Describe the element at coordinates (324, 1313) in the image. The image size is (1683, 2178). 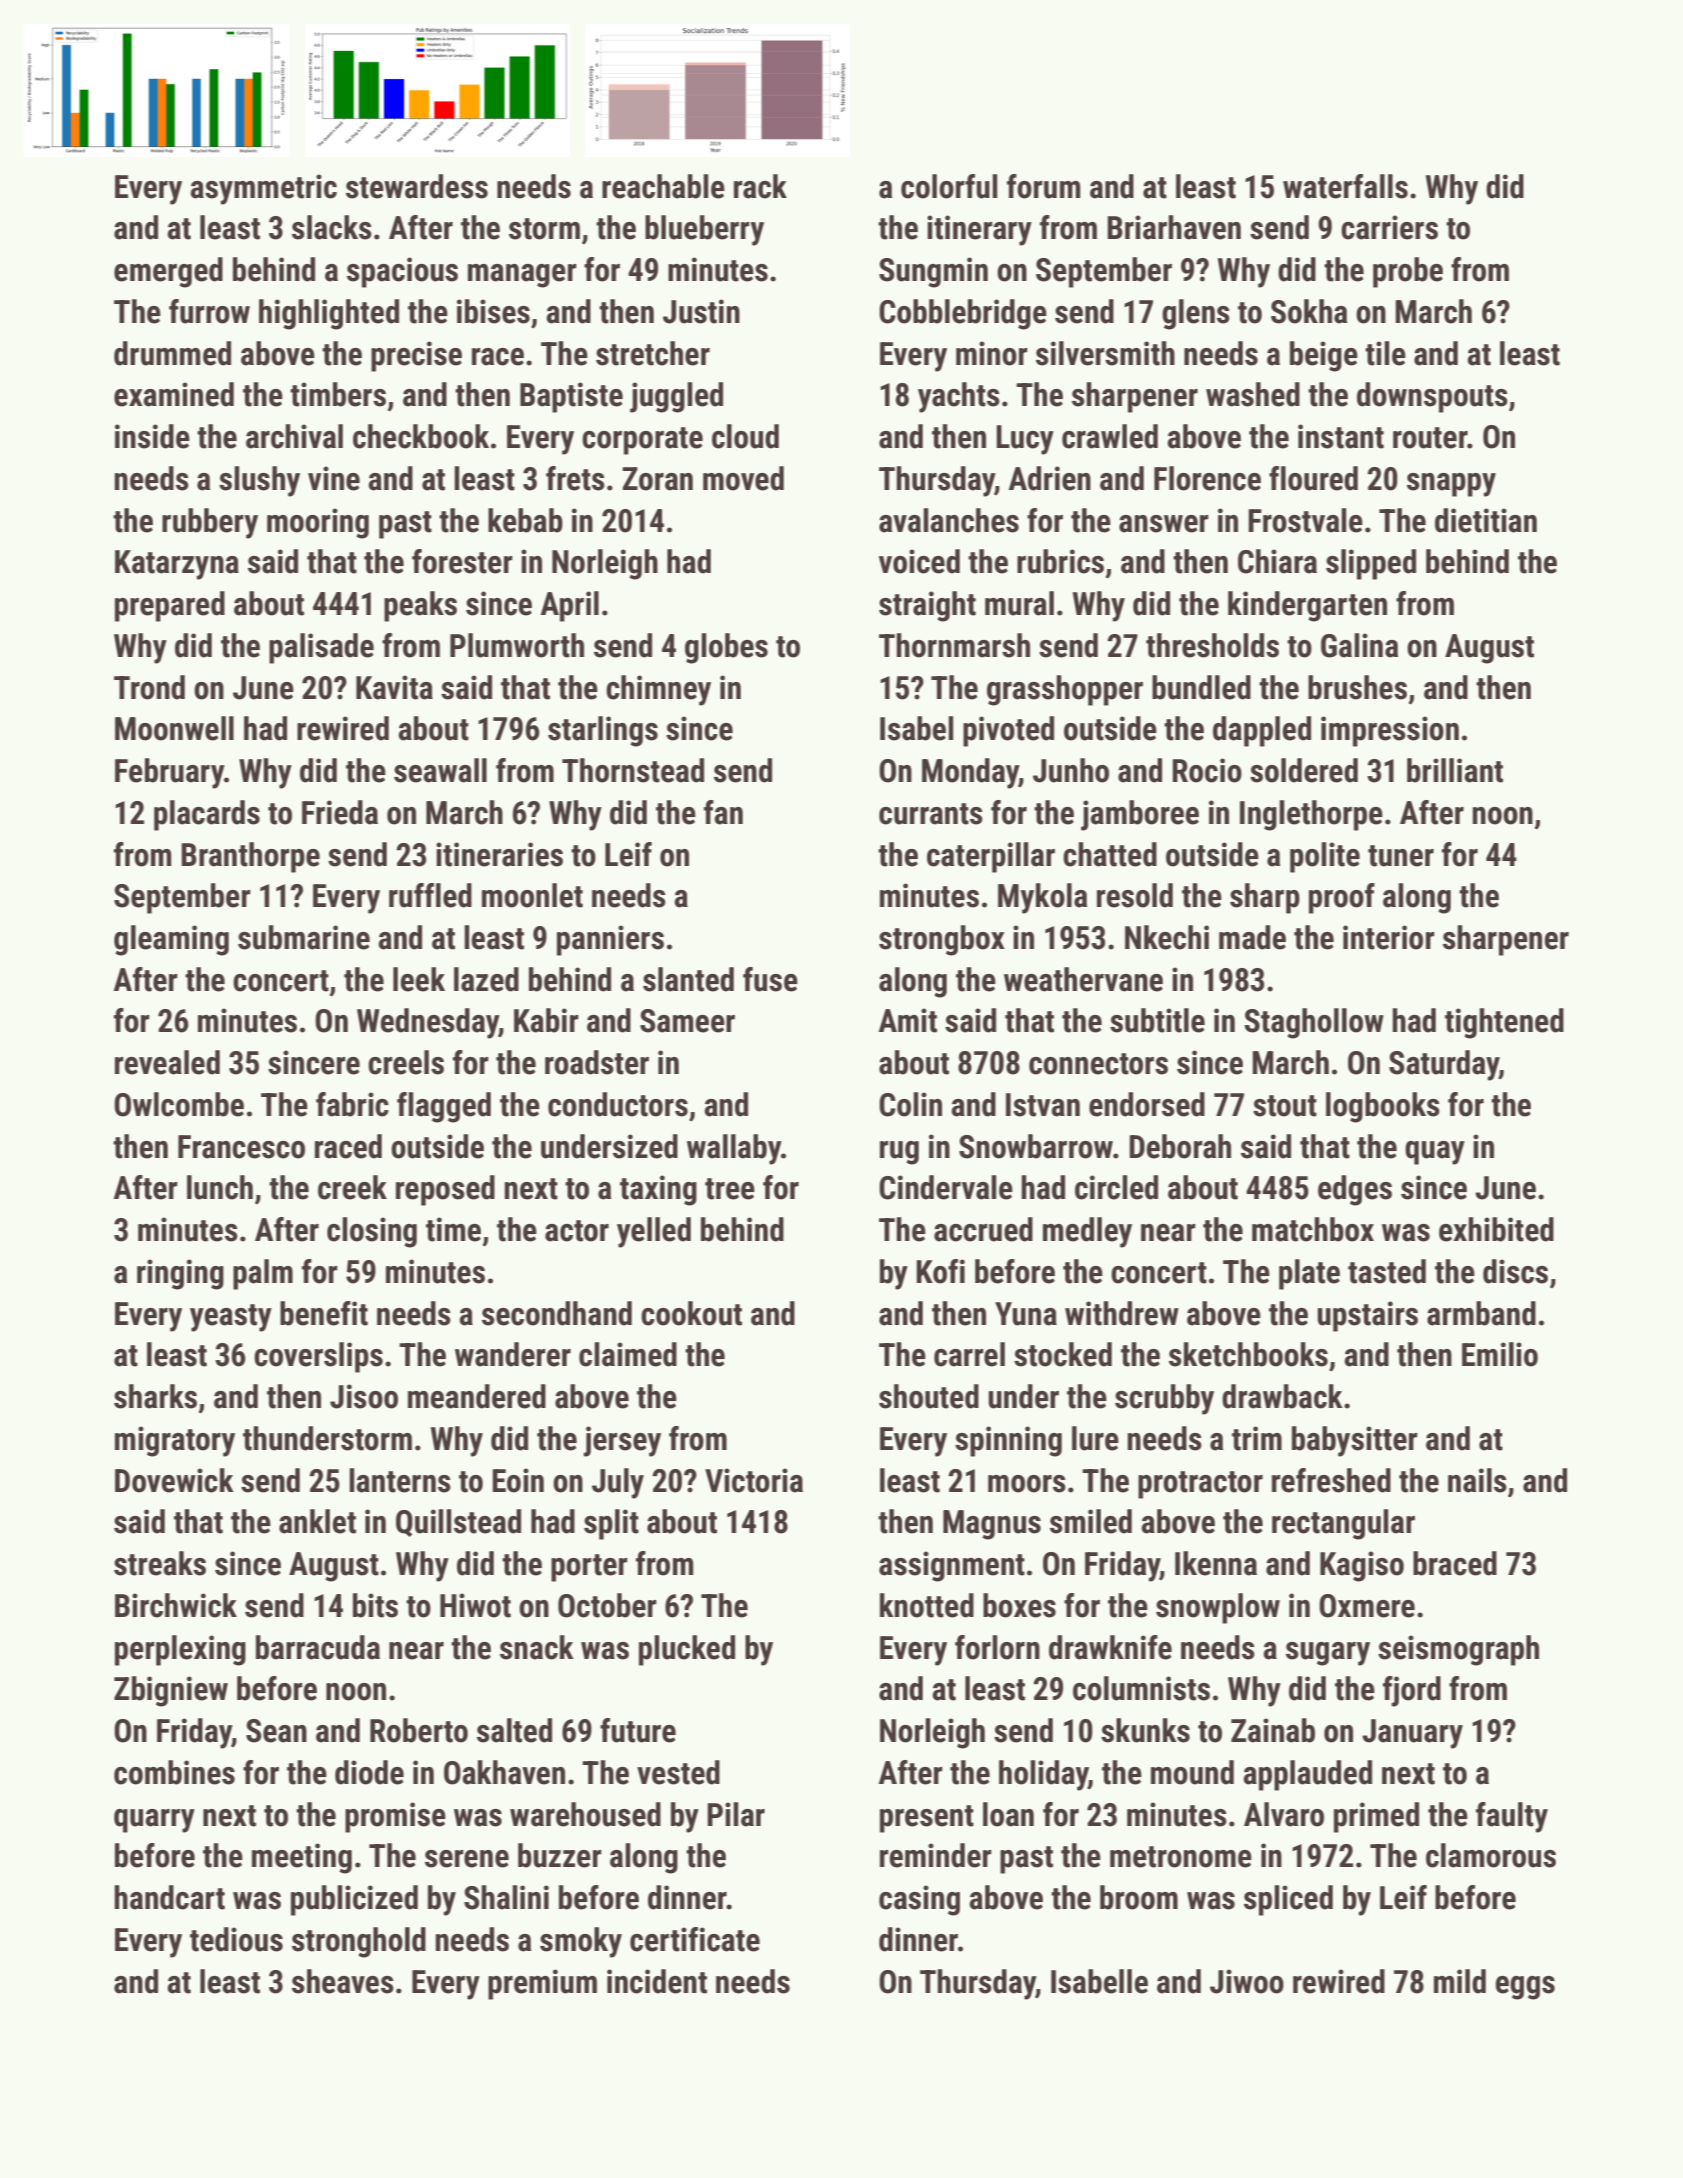
I see `benefit` at that location.
